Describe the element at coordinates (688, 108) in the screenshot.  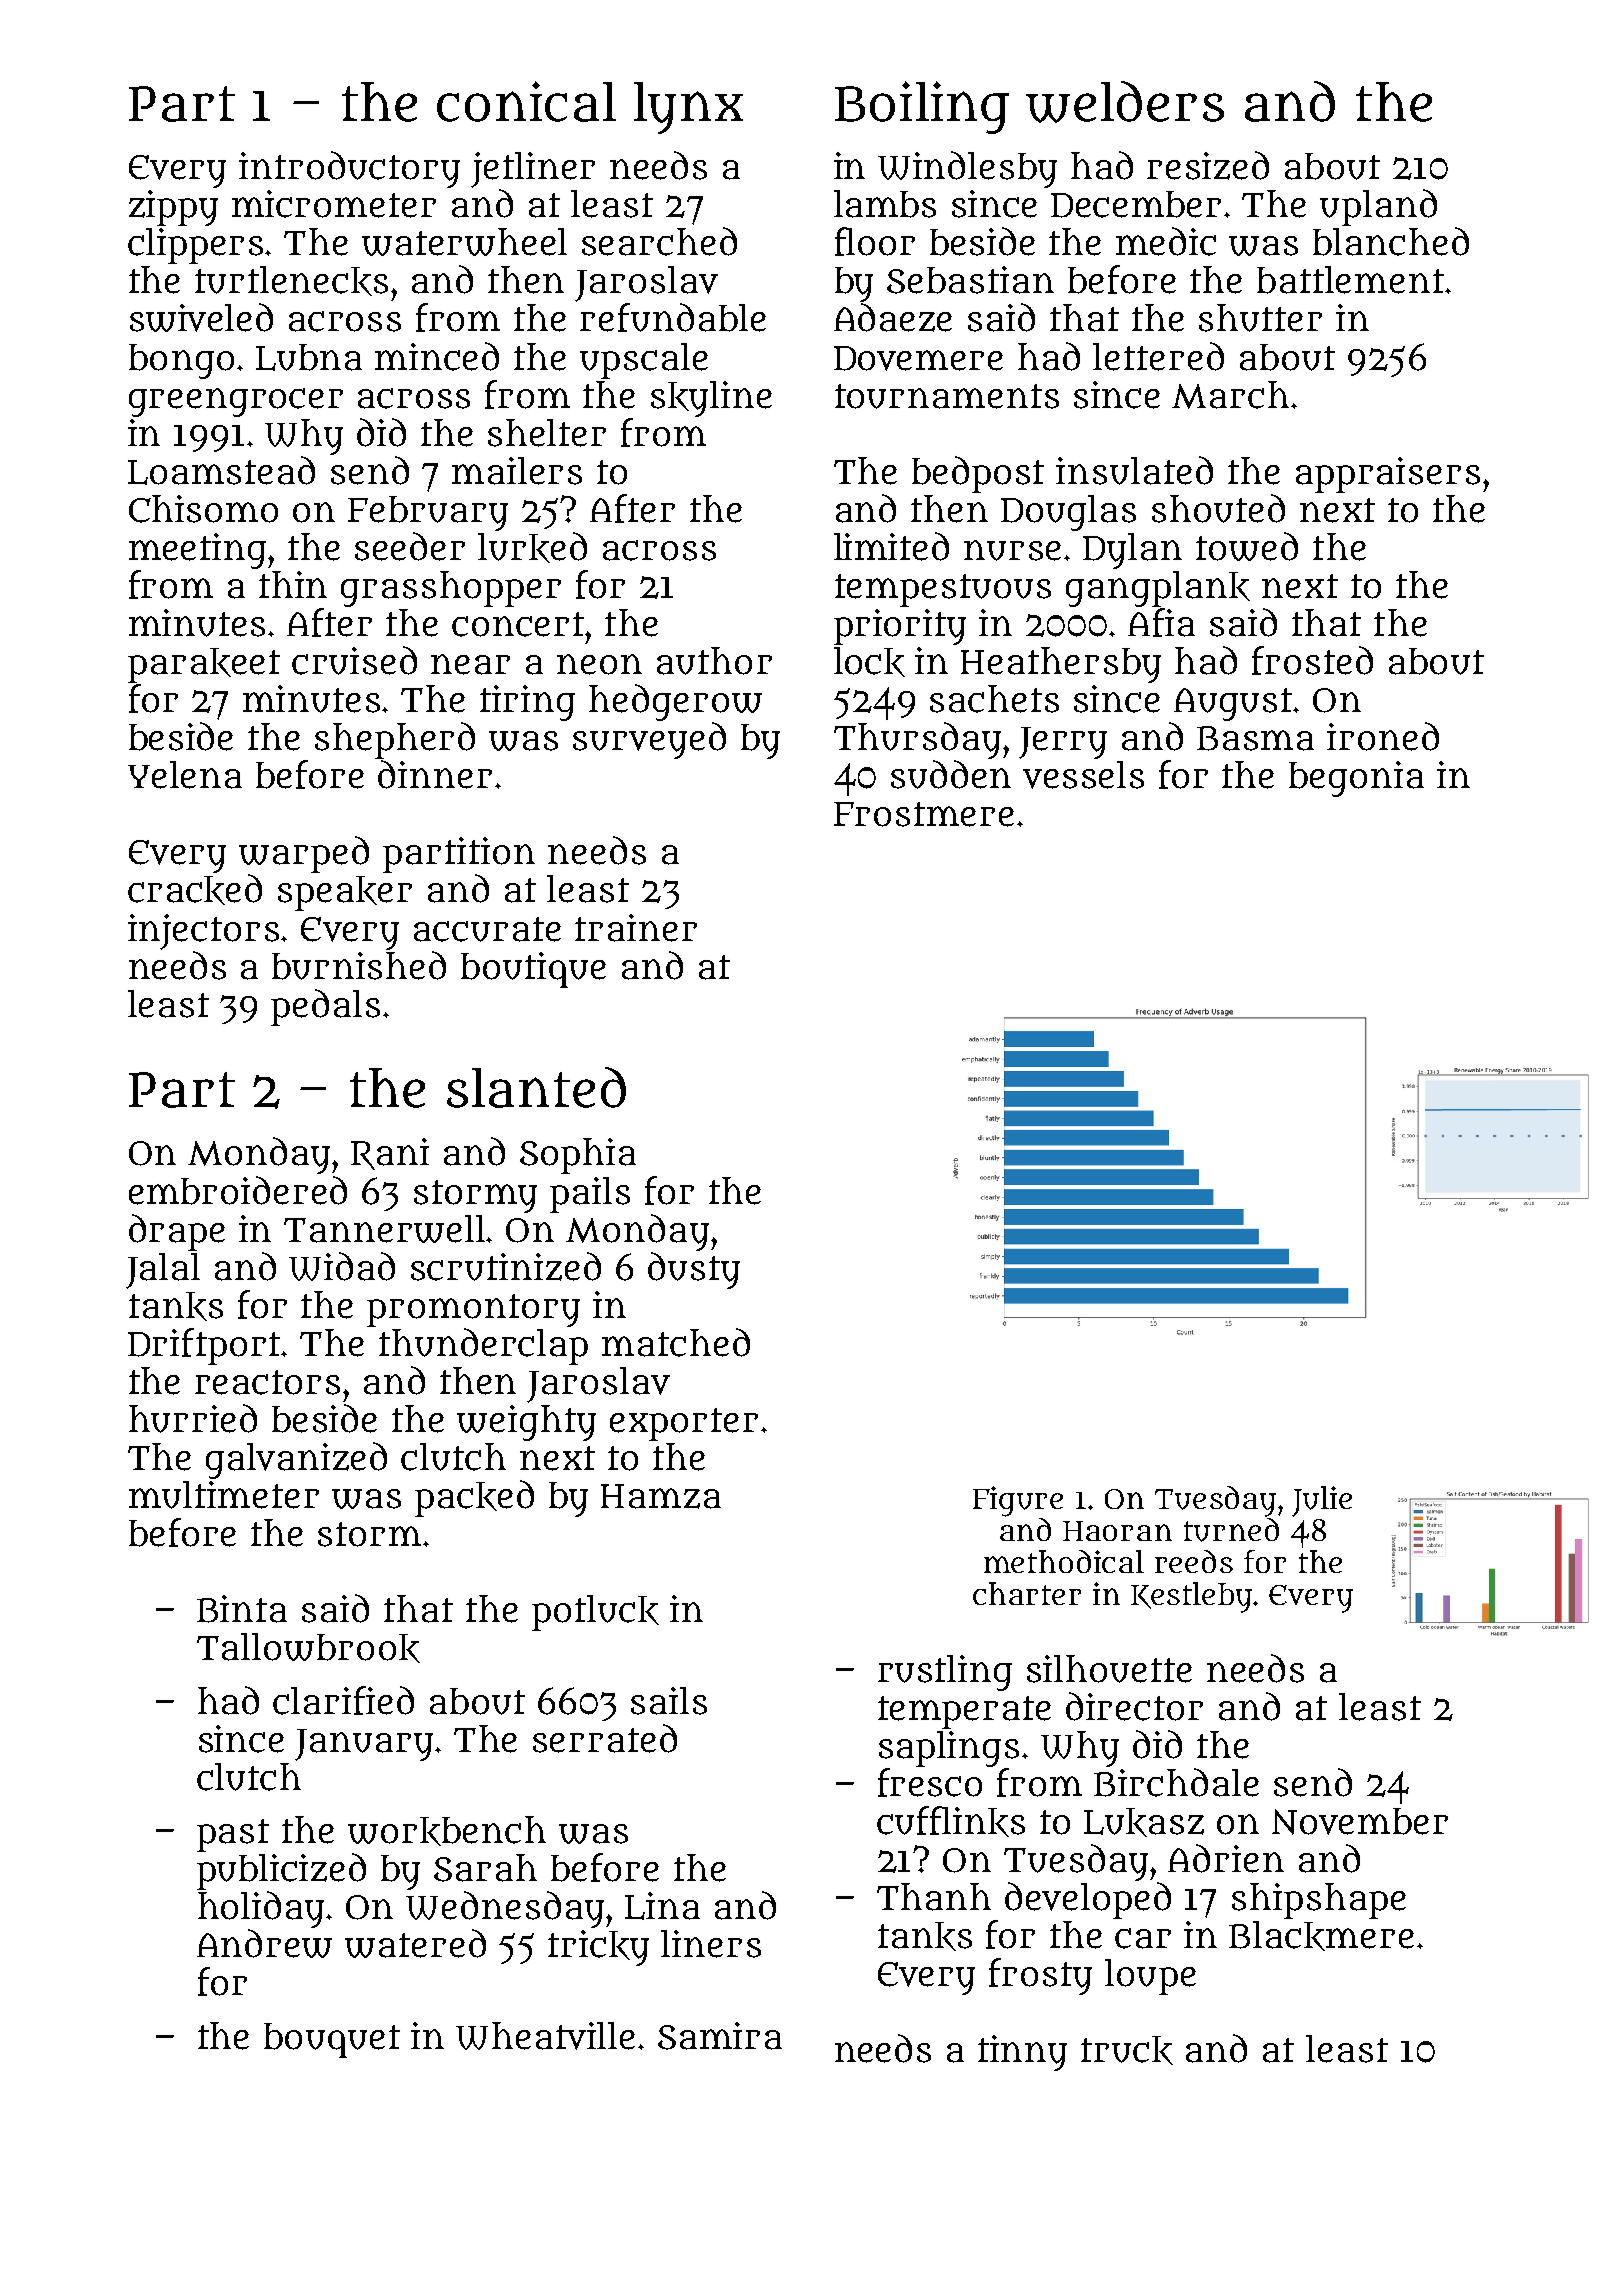
I see `lynx` at that location.
